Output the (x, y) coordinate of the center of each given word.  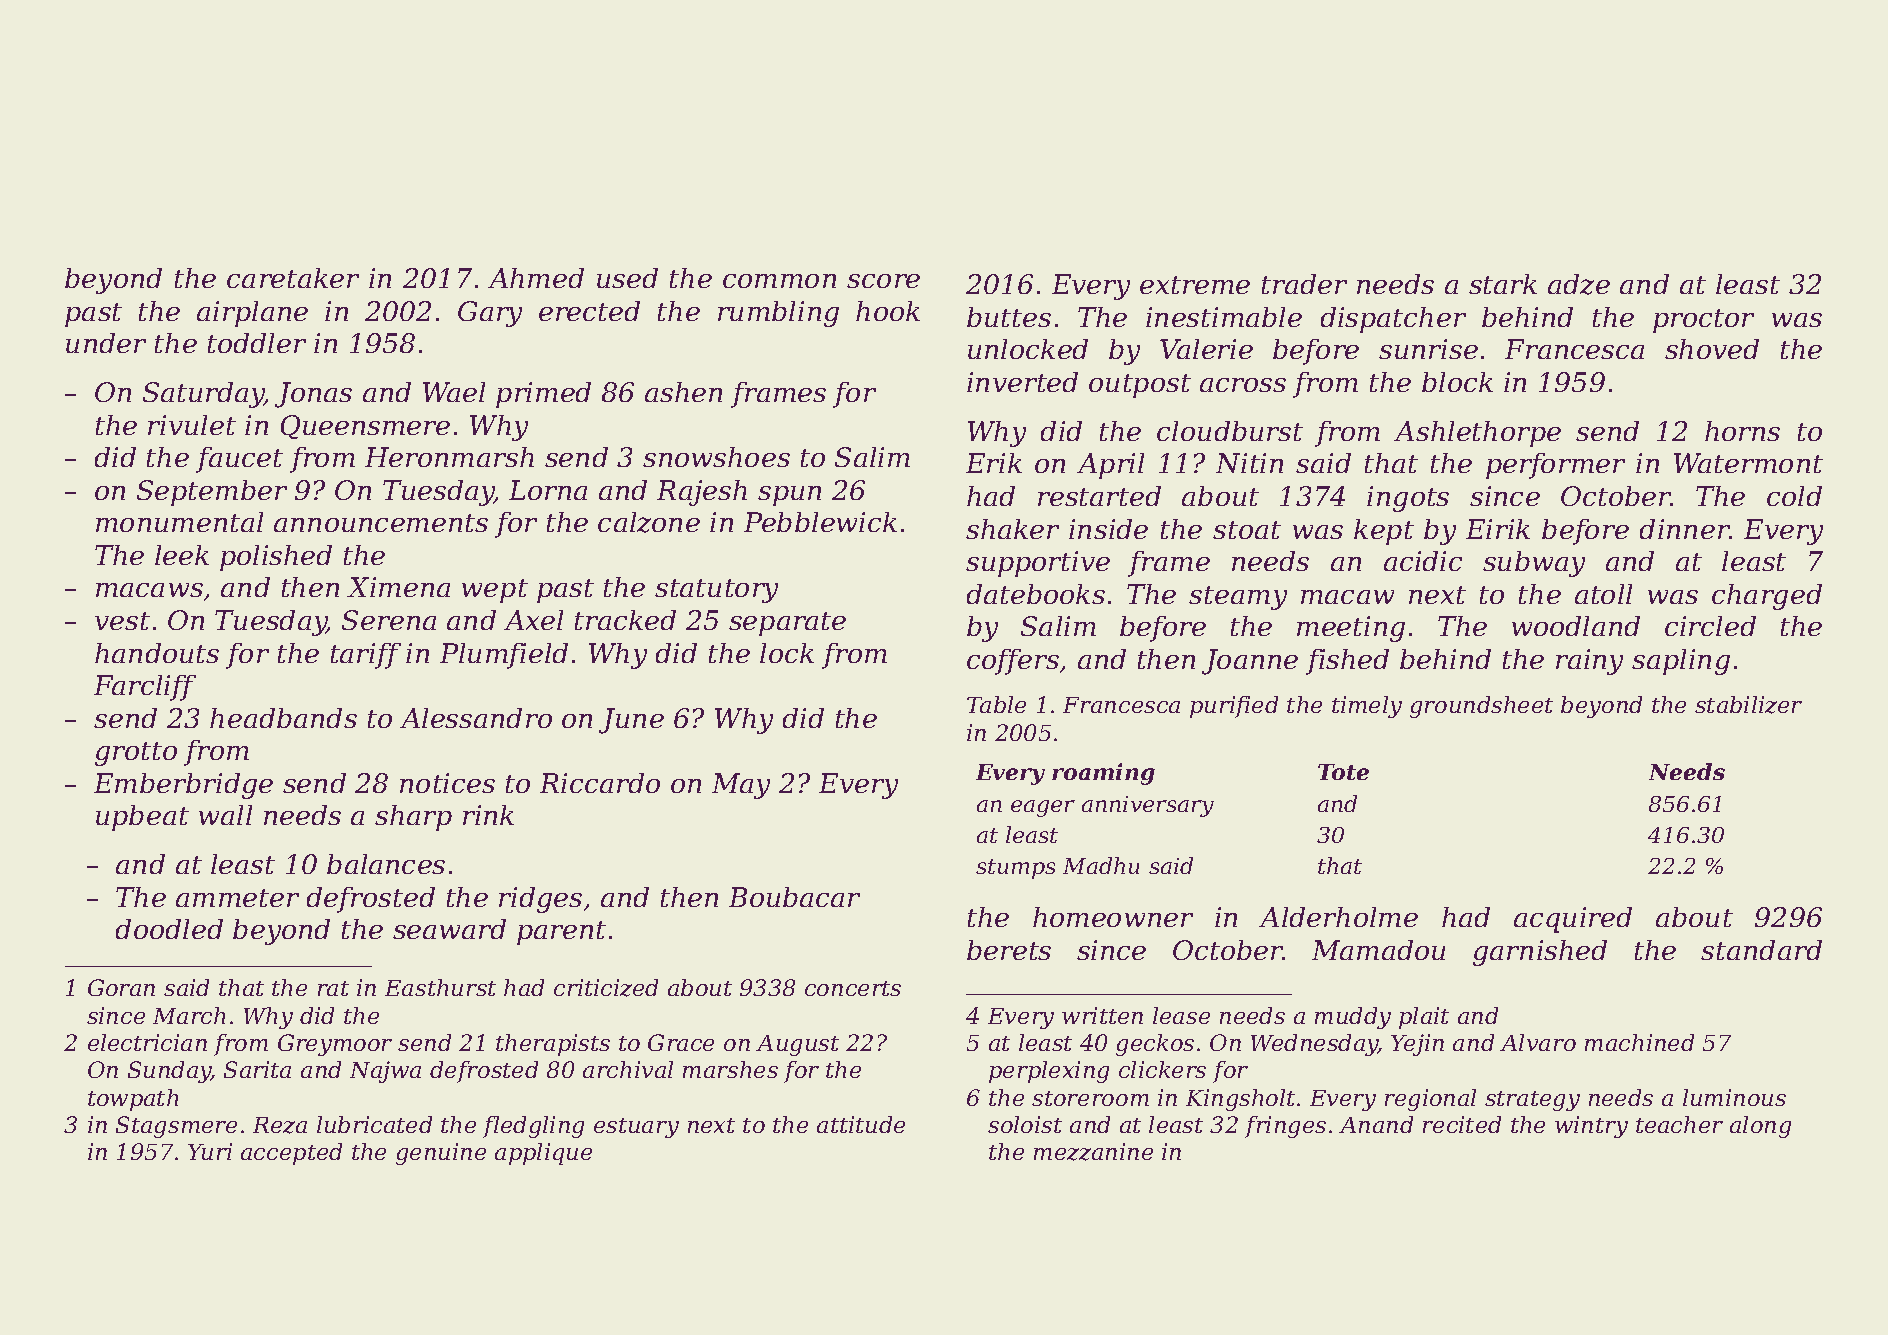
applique (543, 1154)
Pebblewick (820, 522)
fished (1347, 662)
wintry (1591, 1127)
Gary (490, 314)
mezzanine (1093, 1152)
